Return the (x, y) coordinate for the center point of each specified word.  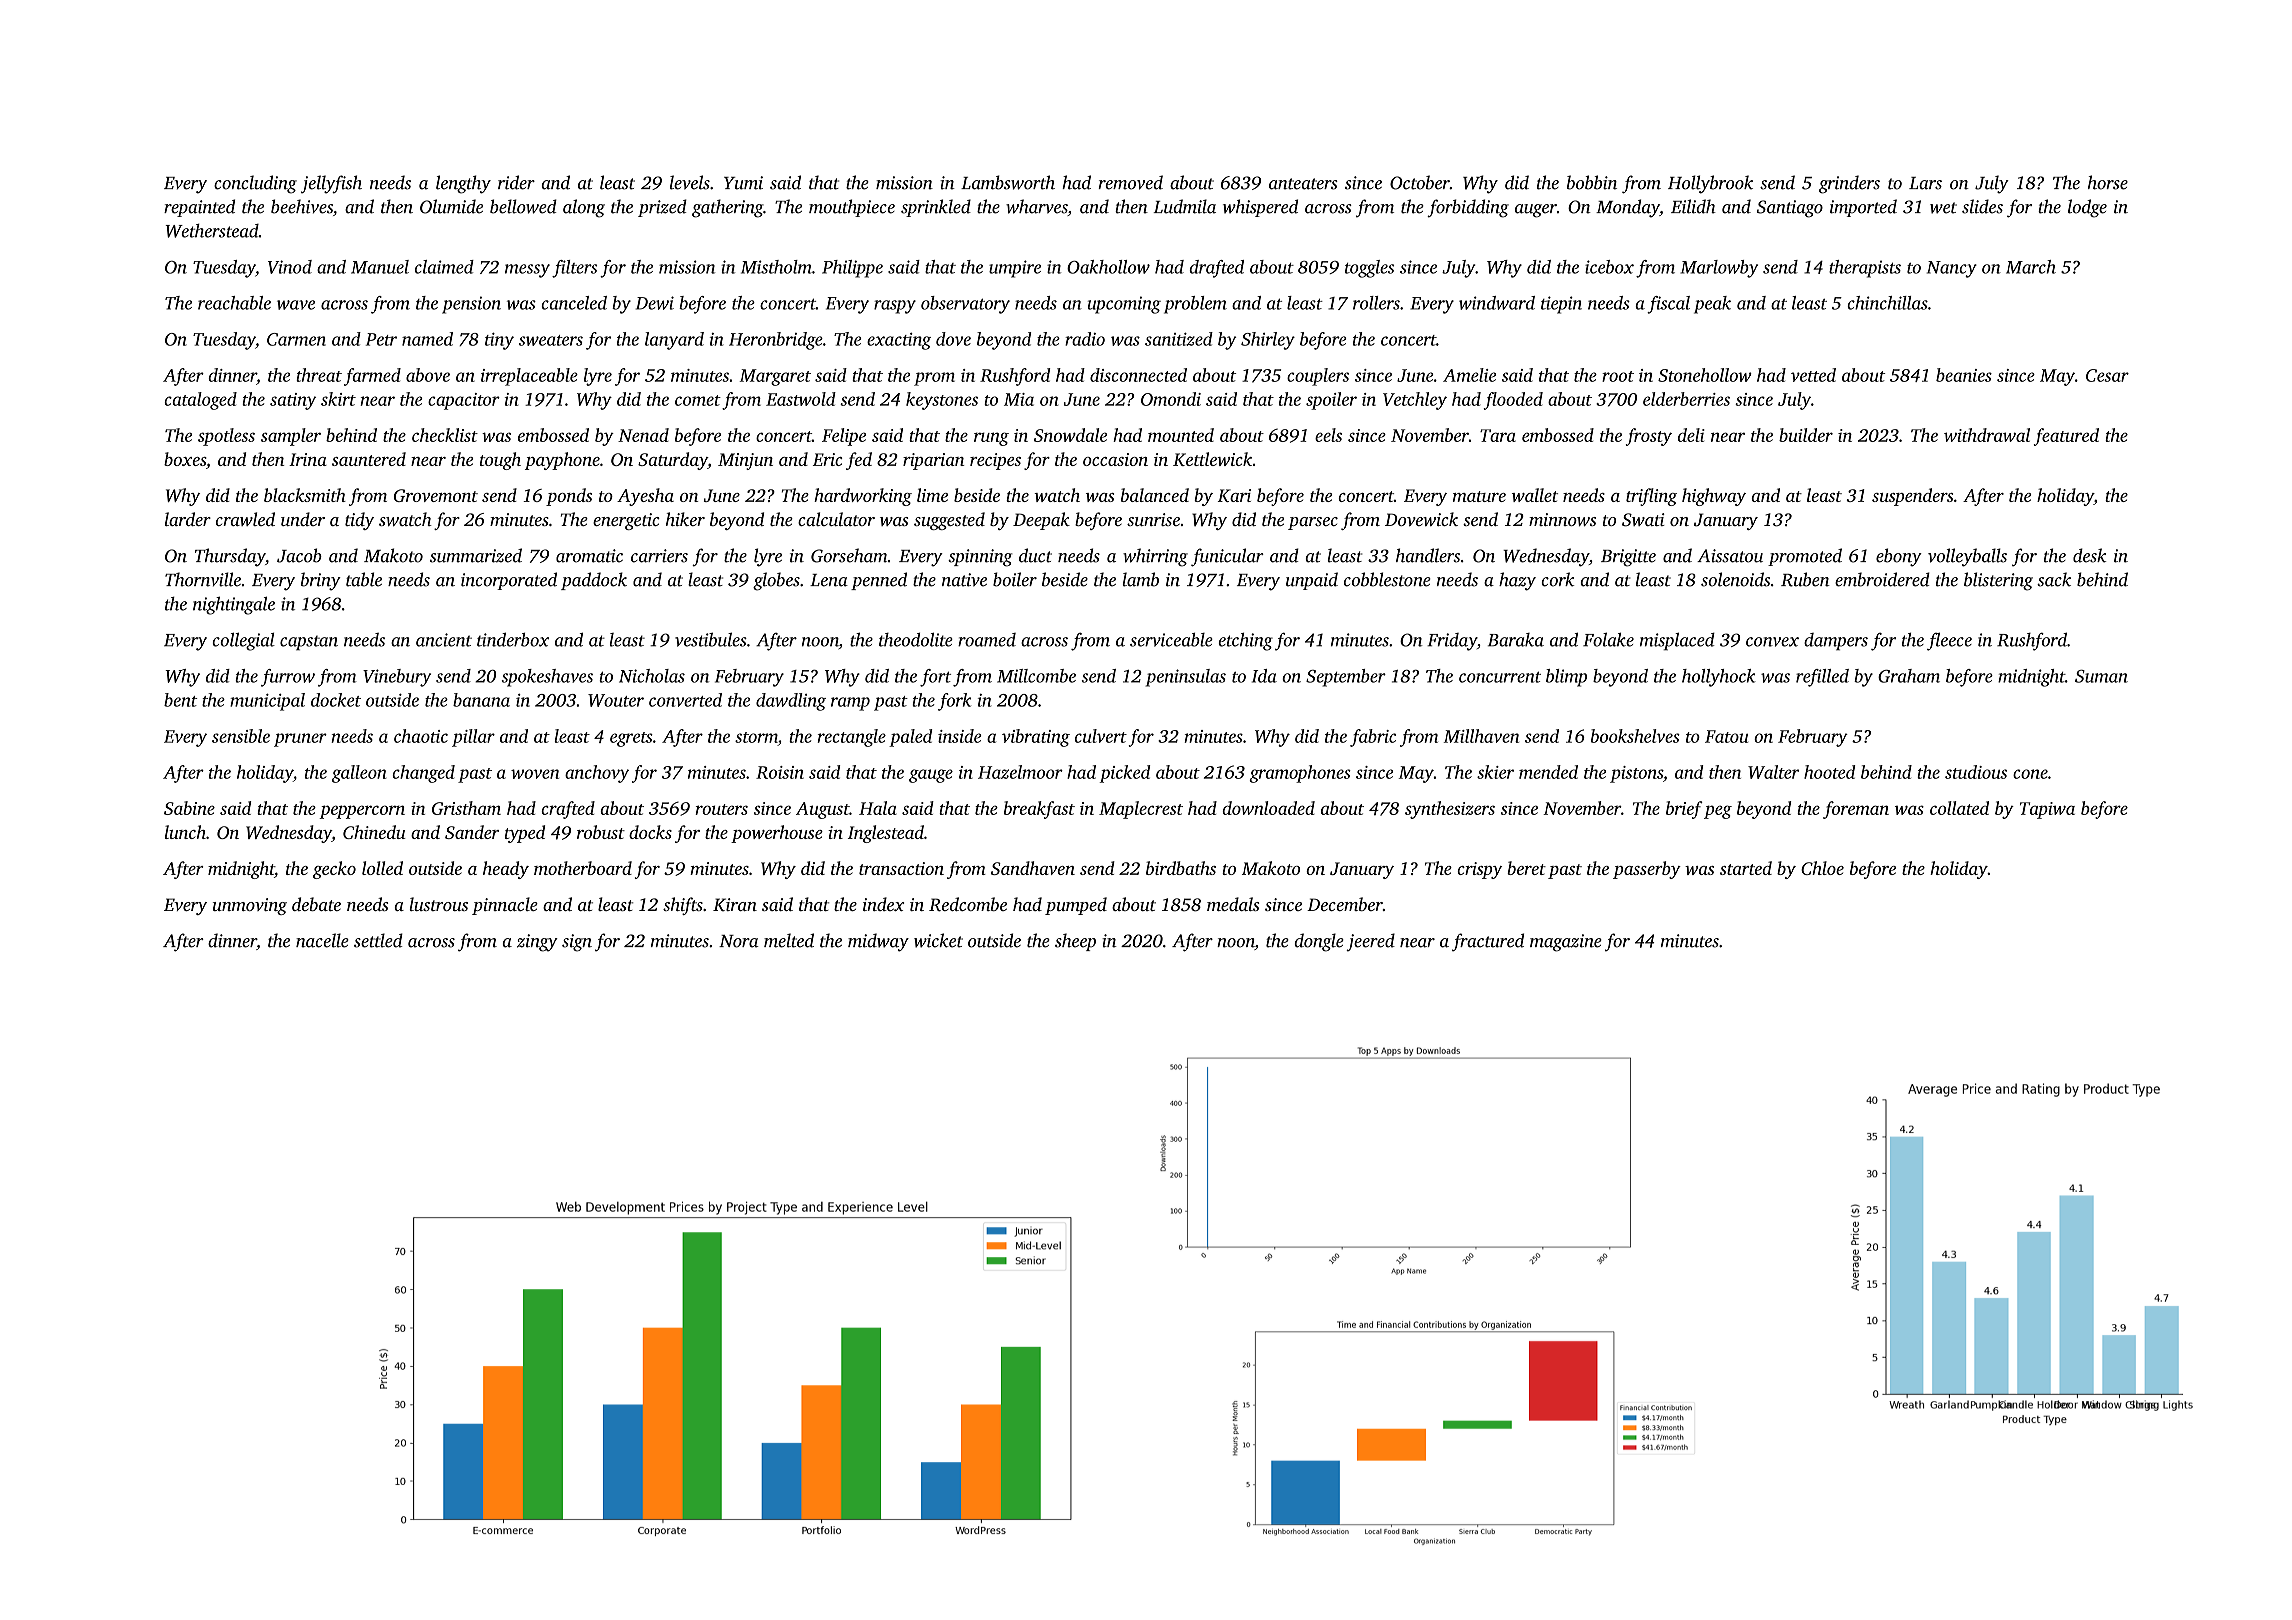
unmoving (250, 906)
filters (574, 269)
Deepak (1041, 521)
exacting (899, 341)
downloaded (1268, 808)
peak (1712, 305)
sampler (291, 437)
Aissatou (1730, 556)
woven (535, 774)
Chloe (1822, 868)
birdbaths (1181, 868)
